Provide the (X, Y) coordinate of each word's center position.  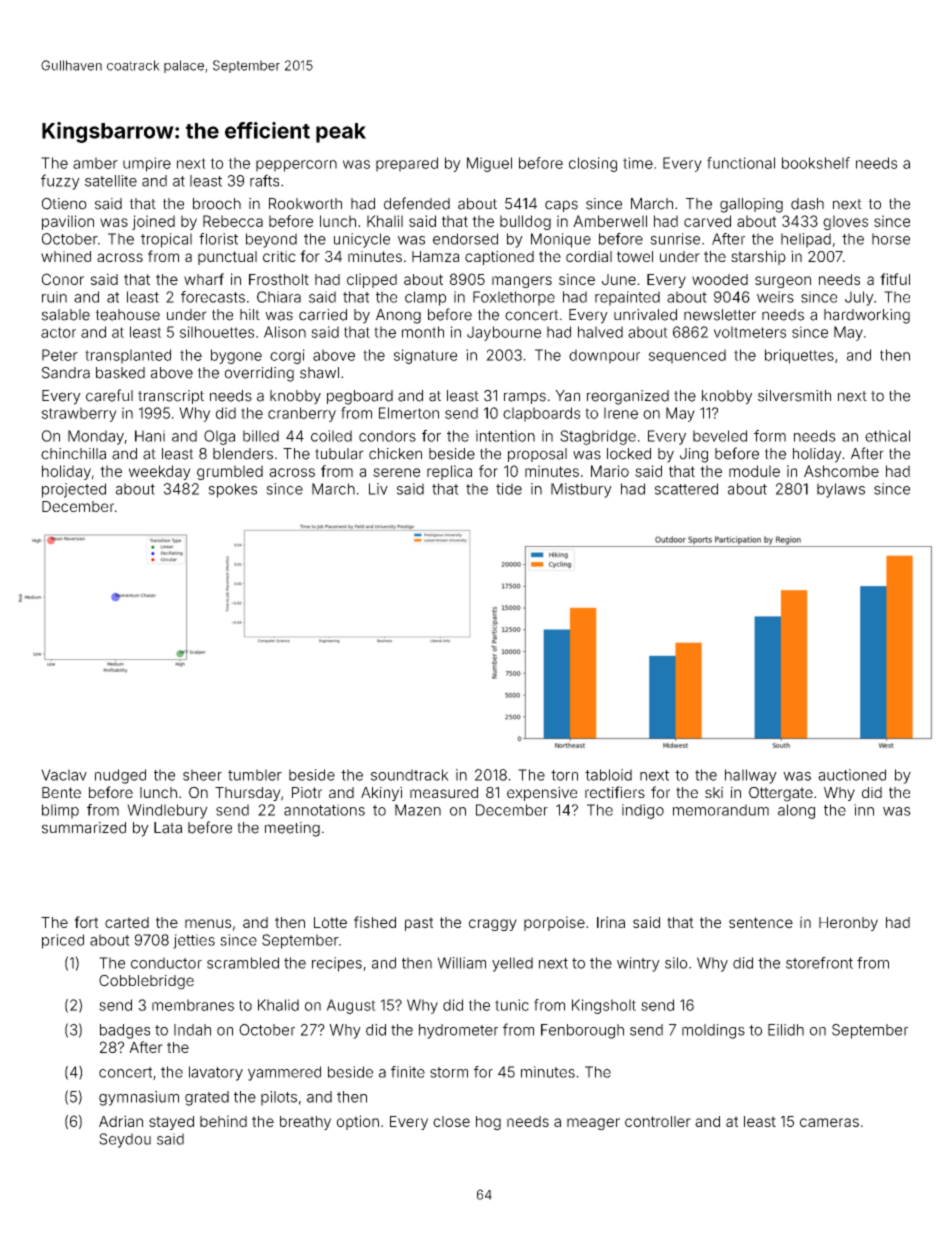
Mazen (418, 810)
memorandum (721, 810)
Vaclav (64, 775)
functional (741, 163)
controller (658, 1121)
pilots (279, 1098)
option (358, 1122)
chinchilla (73, 454)
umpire (147, 164)
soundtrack (410, 775)
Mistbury (581, 490)
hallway (751, 776)
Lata (168, 828)
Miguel (489, 164)
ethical (887, 436)
